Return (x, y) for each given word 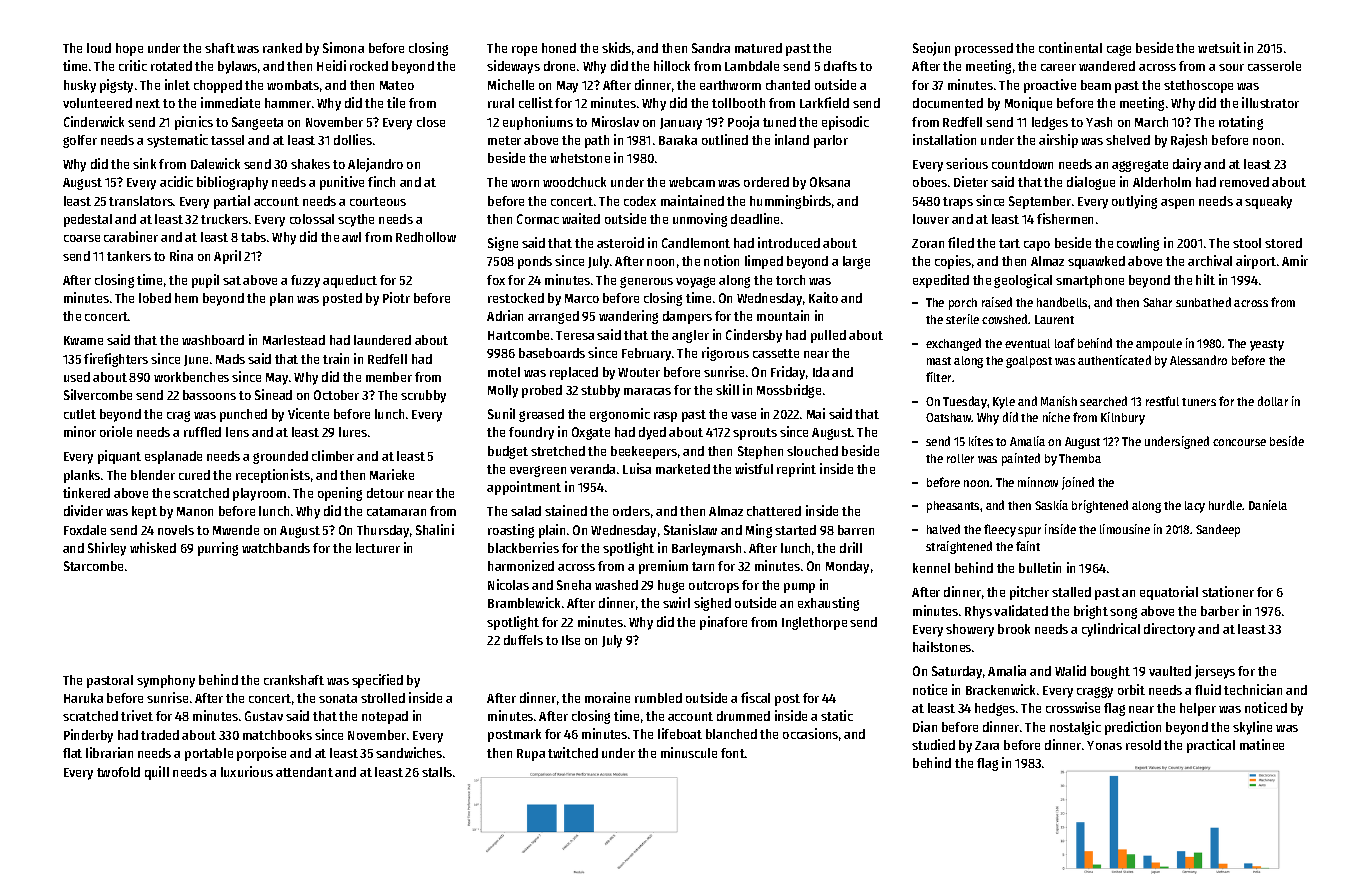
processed (984, 49)
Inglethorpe (814, 623)
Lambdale (752, 66)
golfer (80, 141)
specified (377, 681)
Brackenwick (1000, 689)
